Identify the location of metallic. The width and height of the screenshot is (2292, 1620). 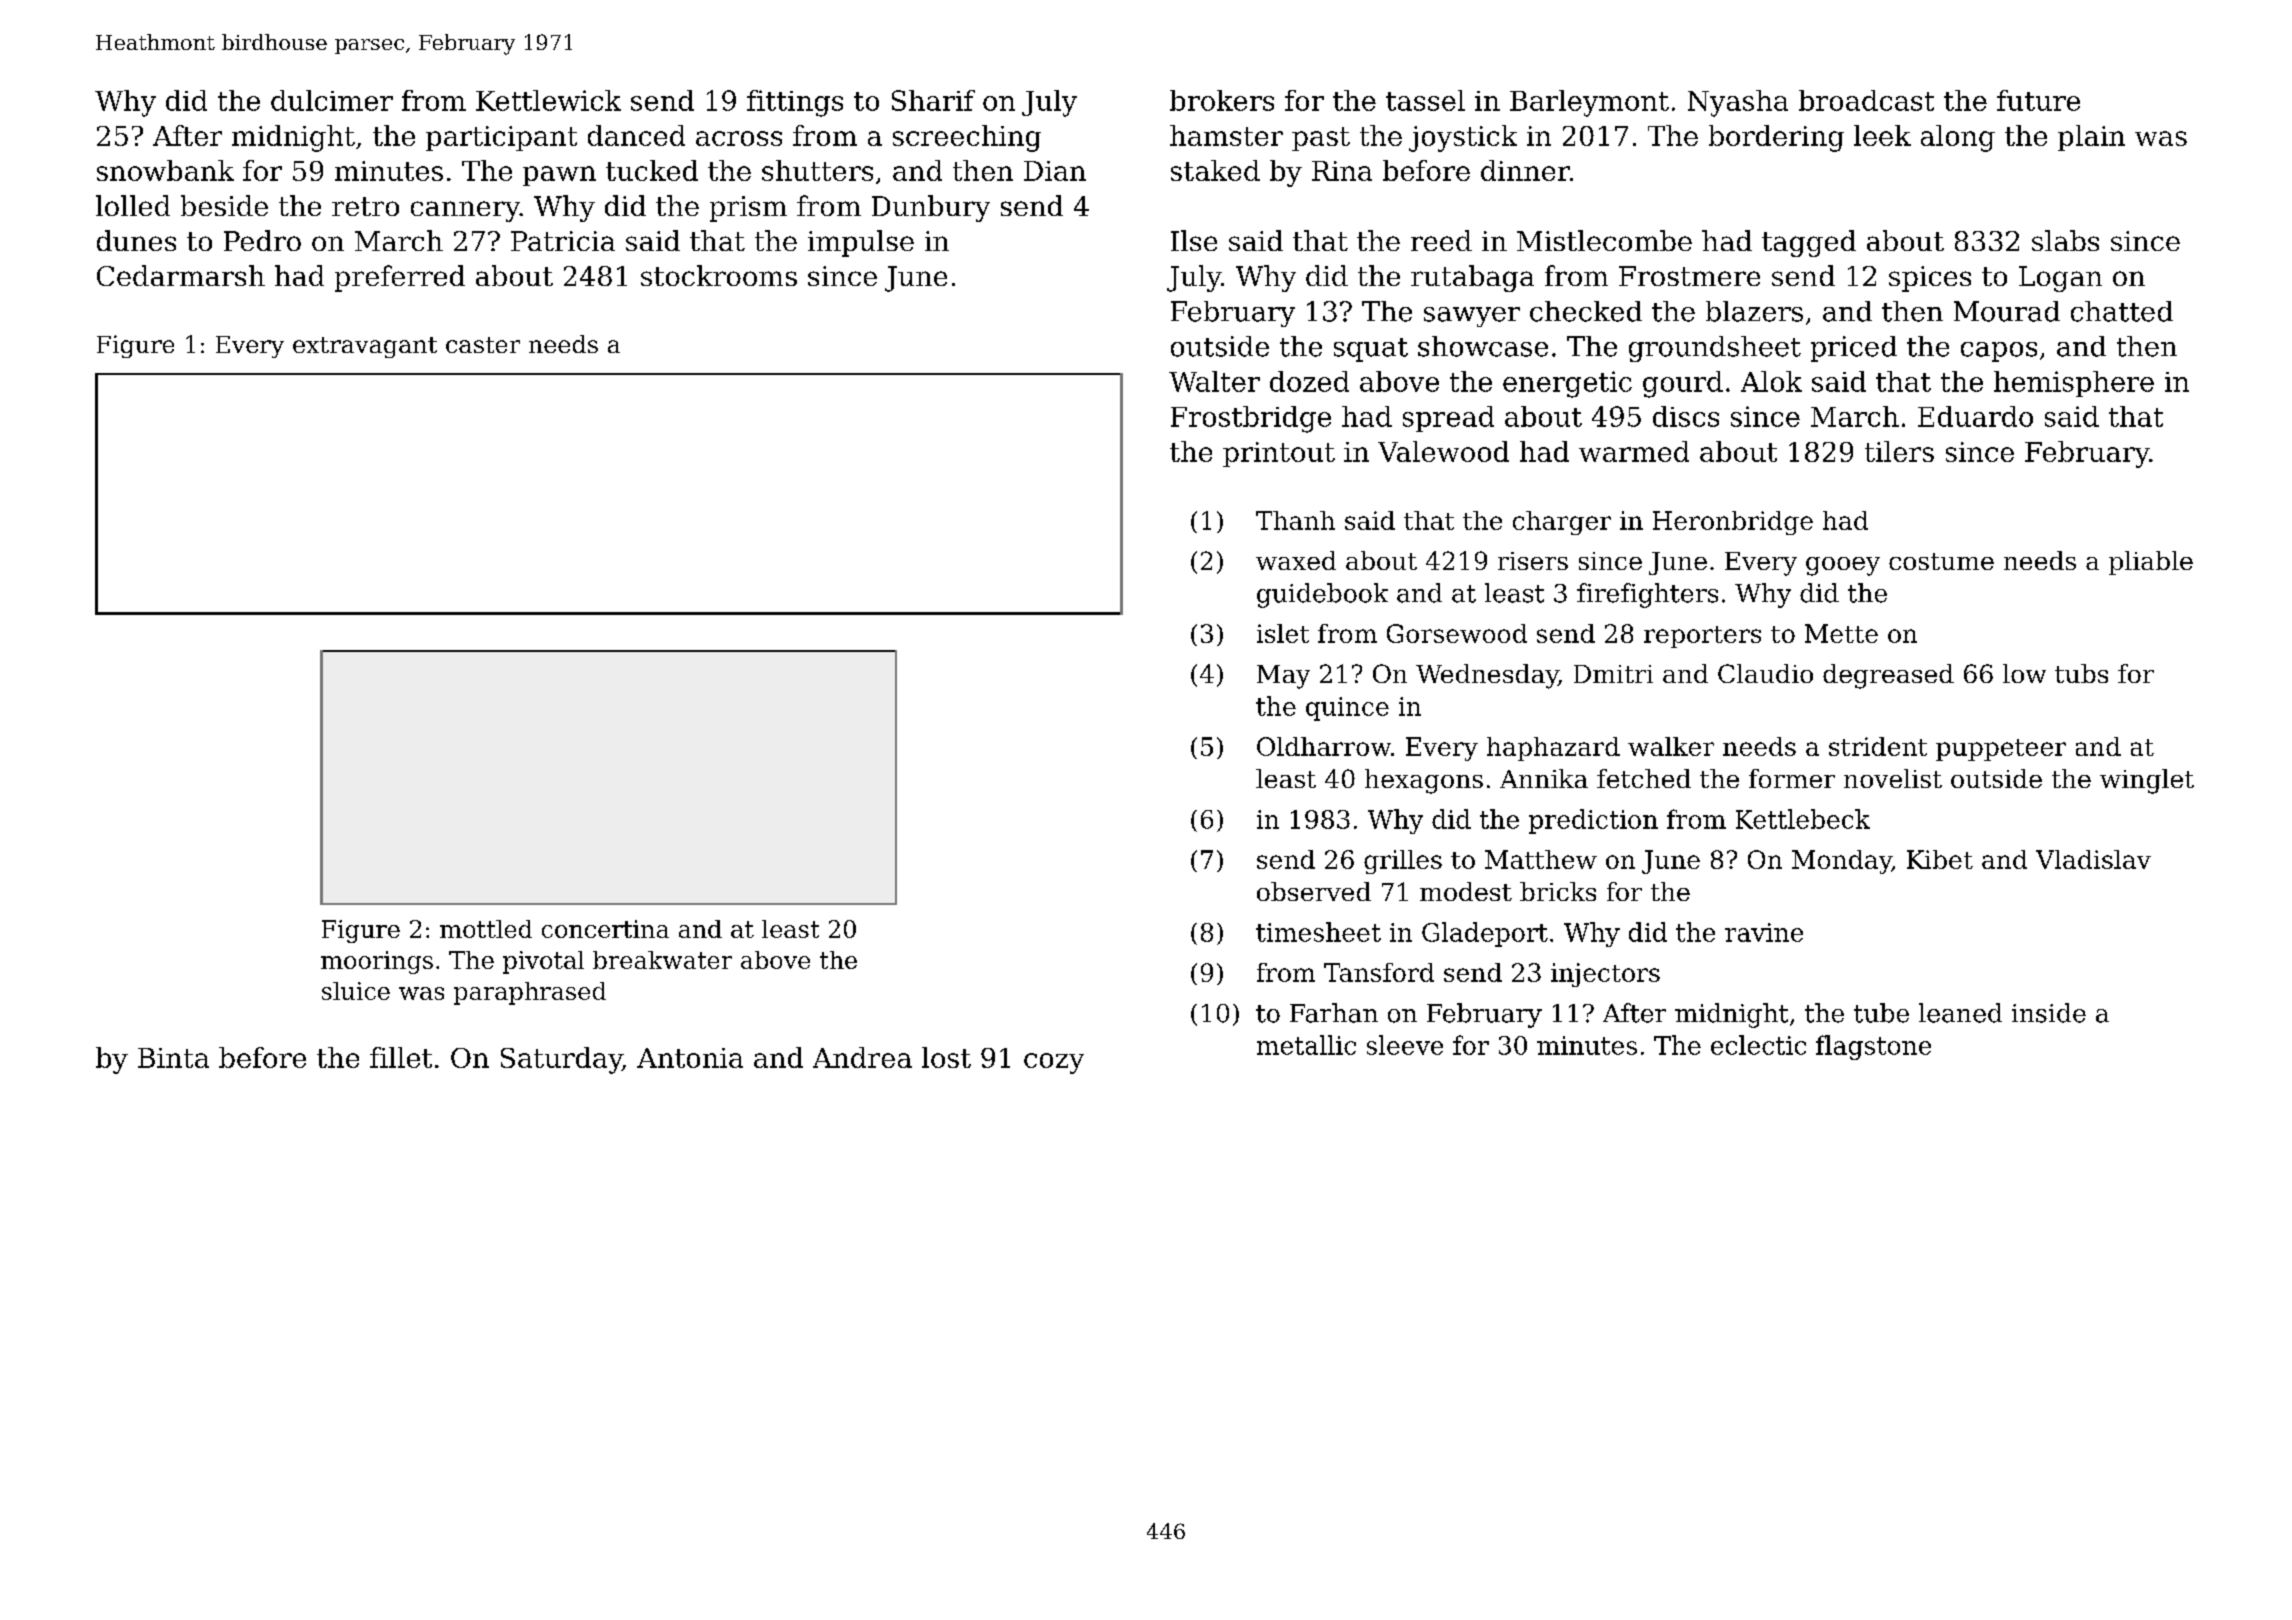
(1306, 1045).
